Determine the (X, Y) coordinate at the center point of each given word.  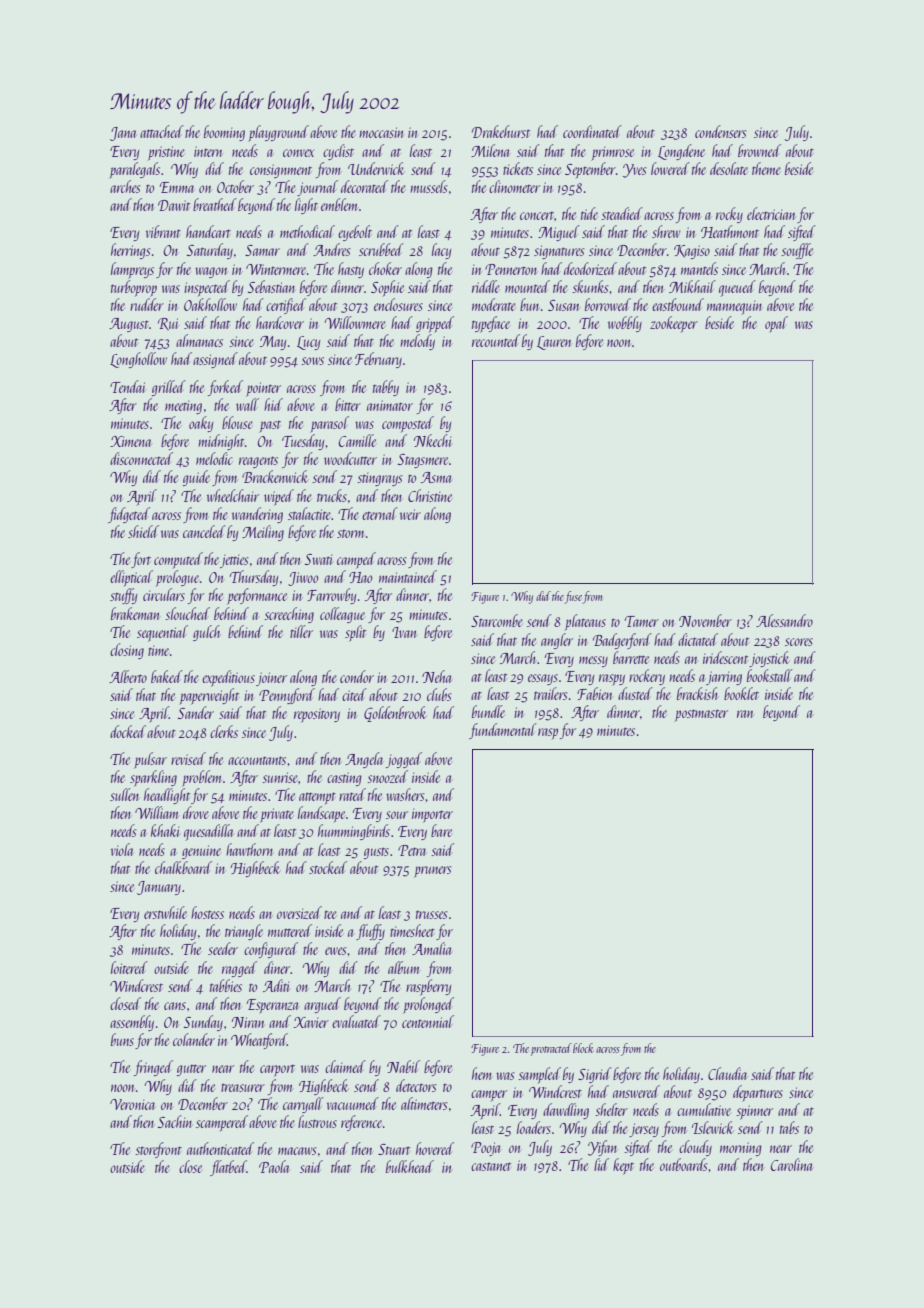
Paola (274, 1166)
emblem (339, 204)
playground (278, 133)
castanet (491, 1166)
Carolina (791, 1164)
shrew (666, 231)
